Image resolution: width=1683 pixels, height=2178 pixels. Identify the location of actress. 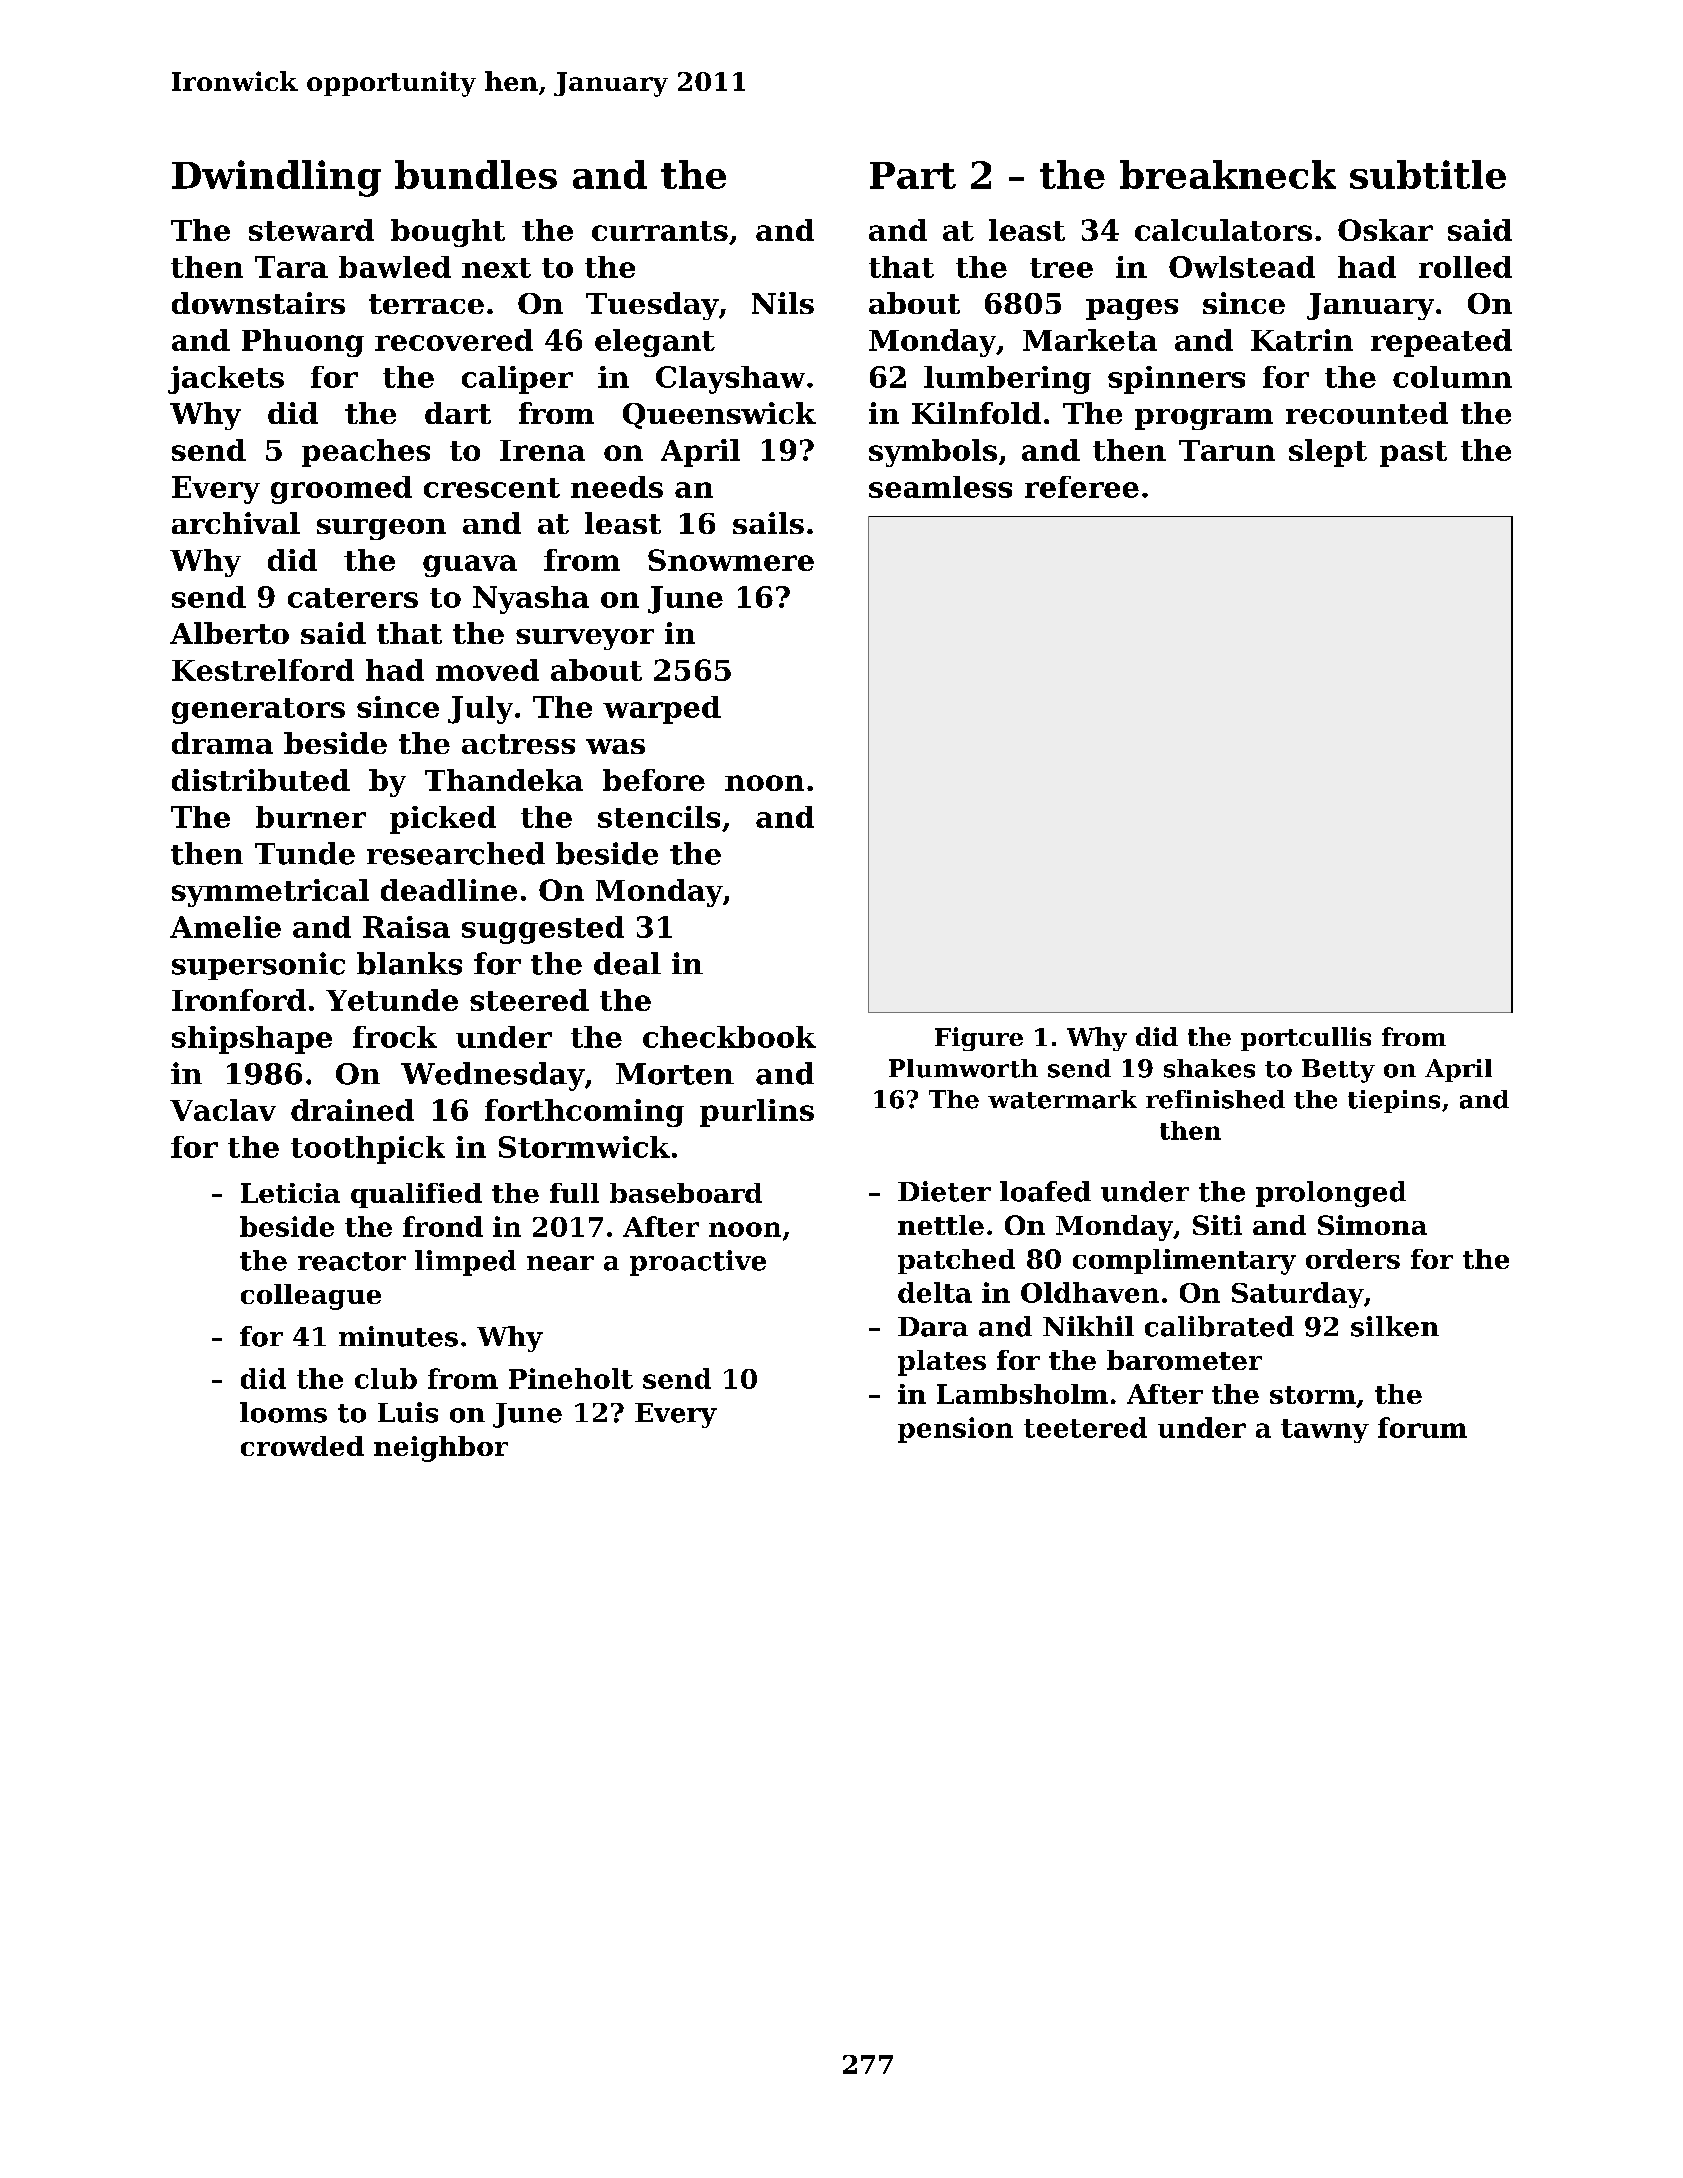
(518, 744).
